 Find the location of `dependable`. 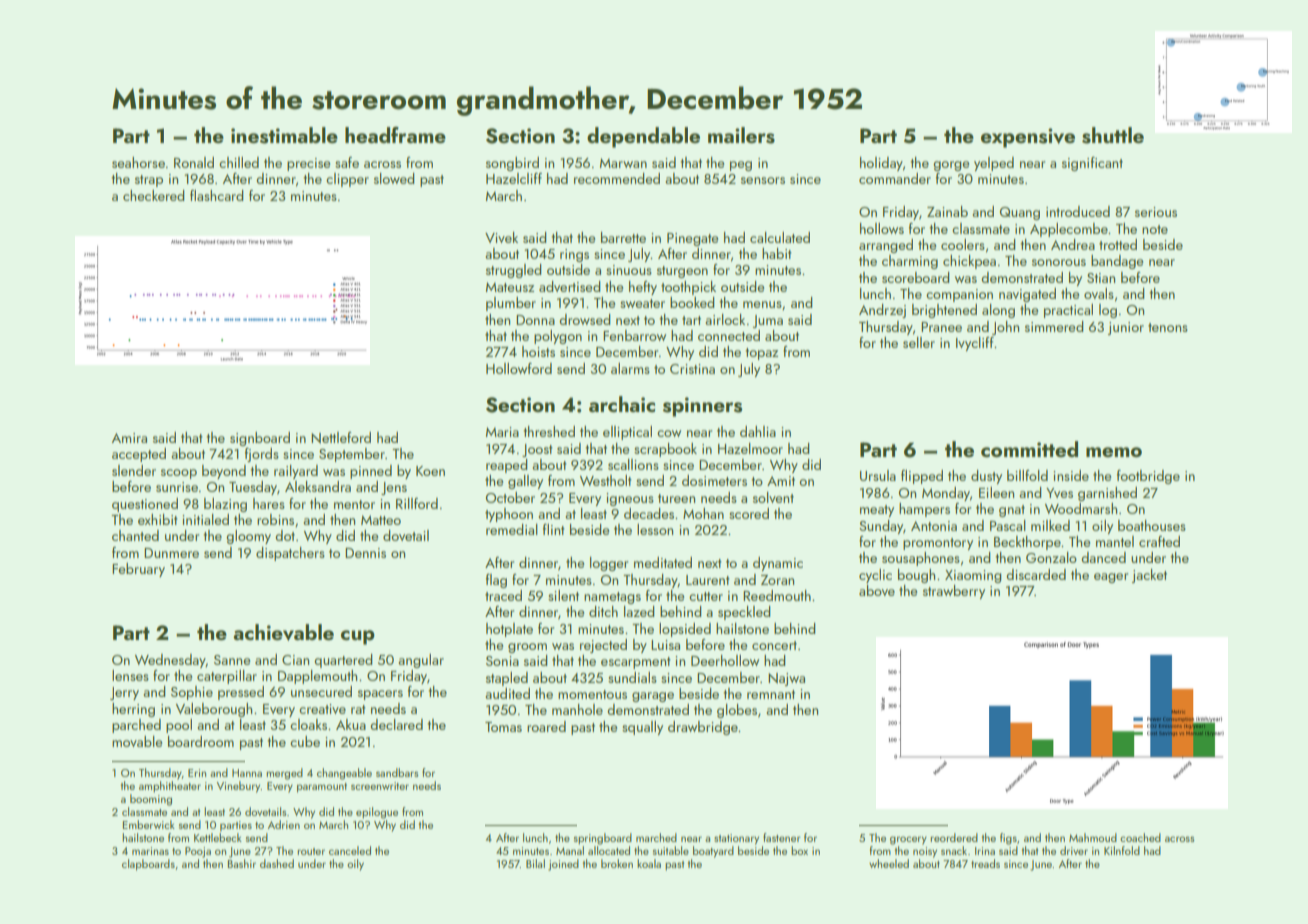

dependable is located at coordinates (643, 137).
